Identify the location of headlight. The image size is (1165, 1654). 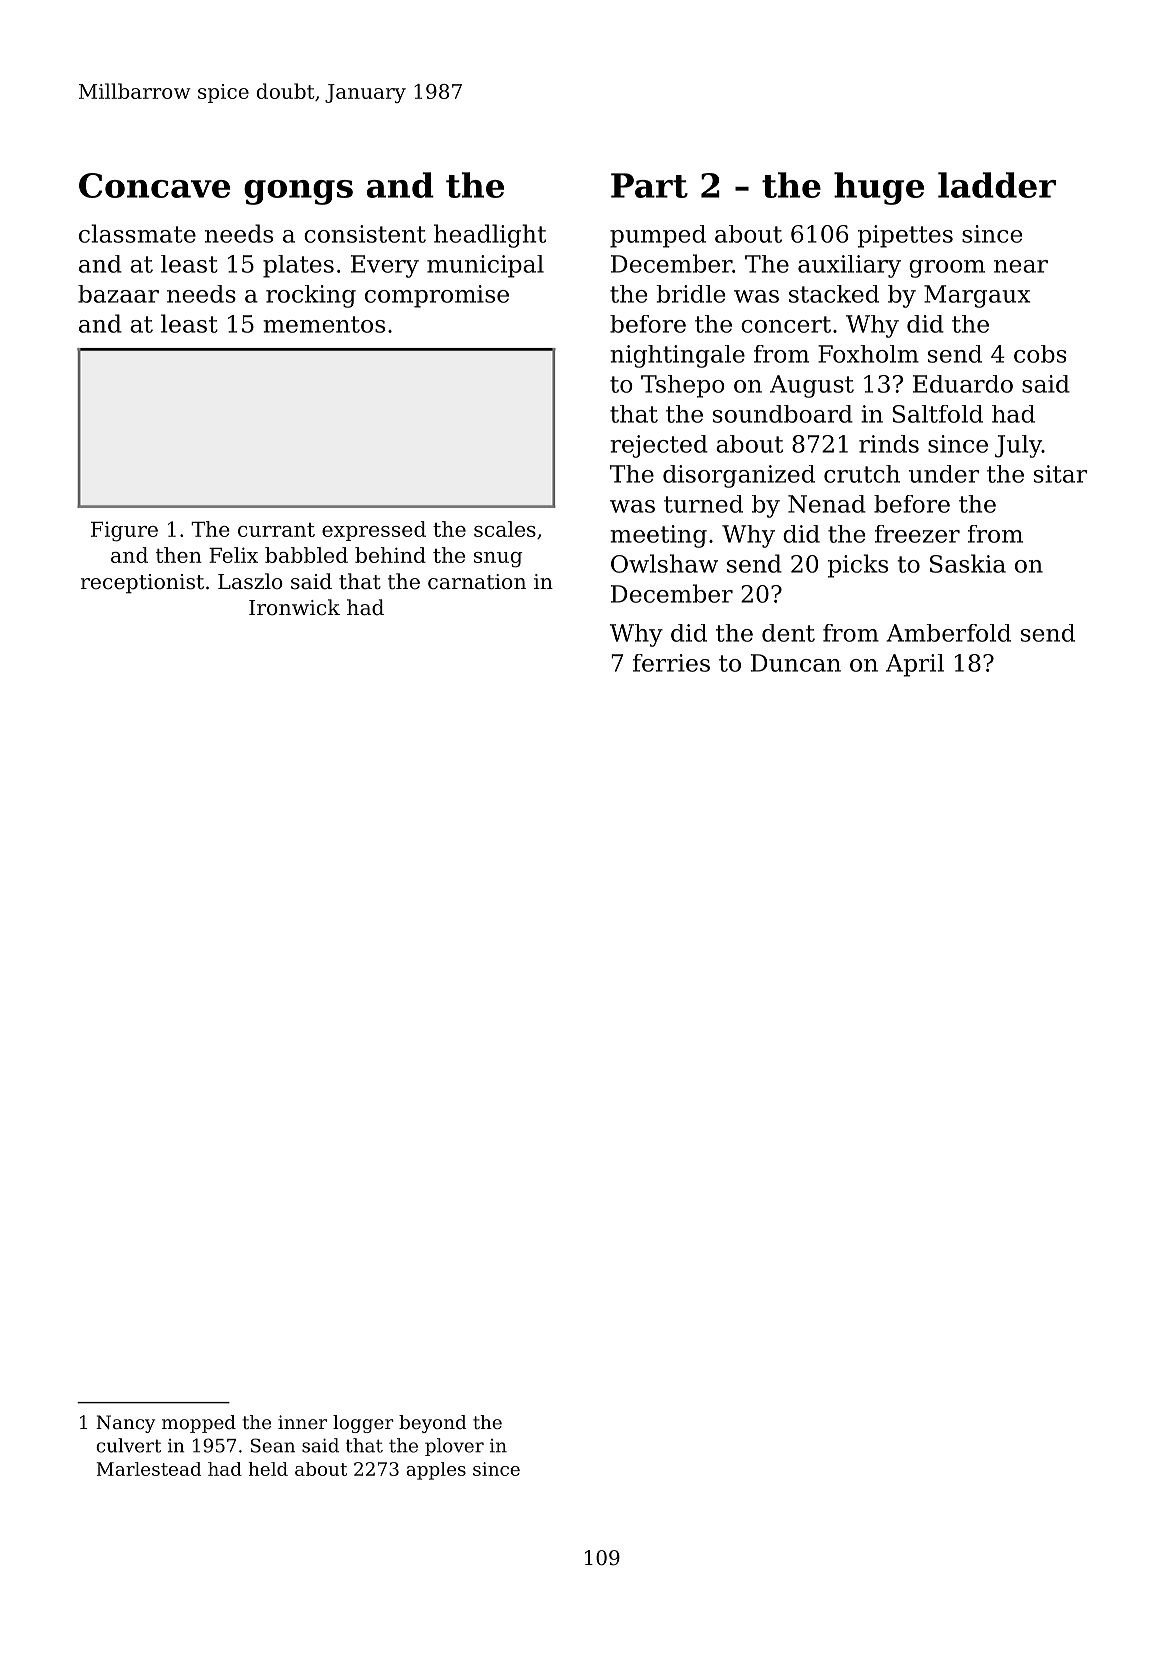
(490, 236).
